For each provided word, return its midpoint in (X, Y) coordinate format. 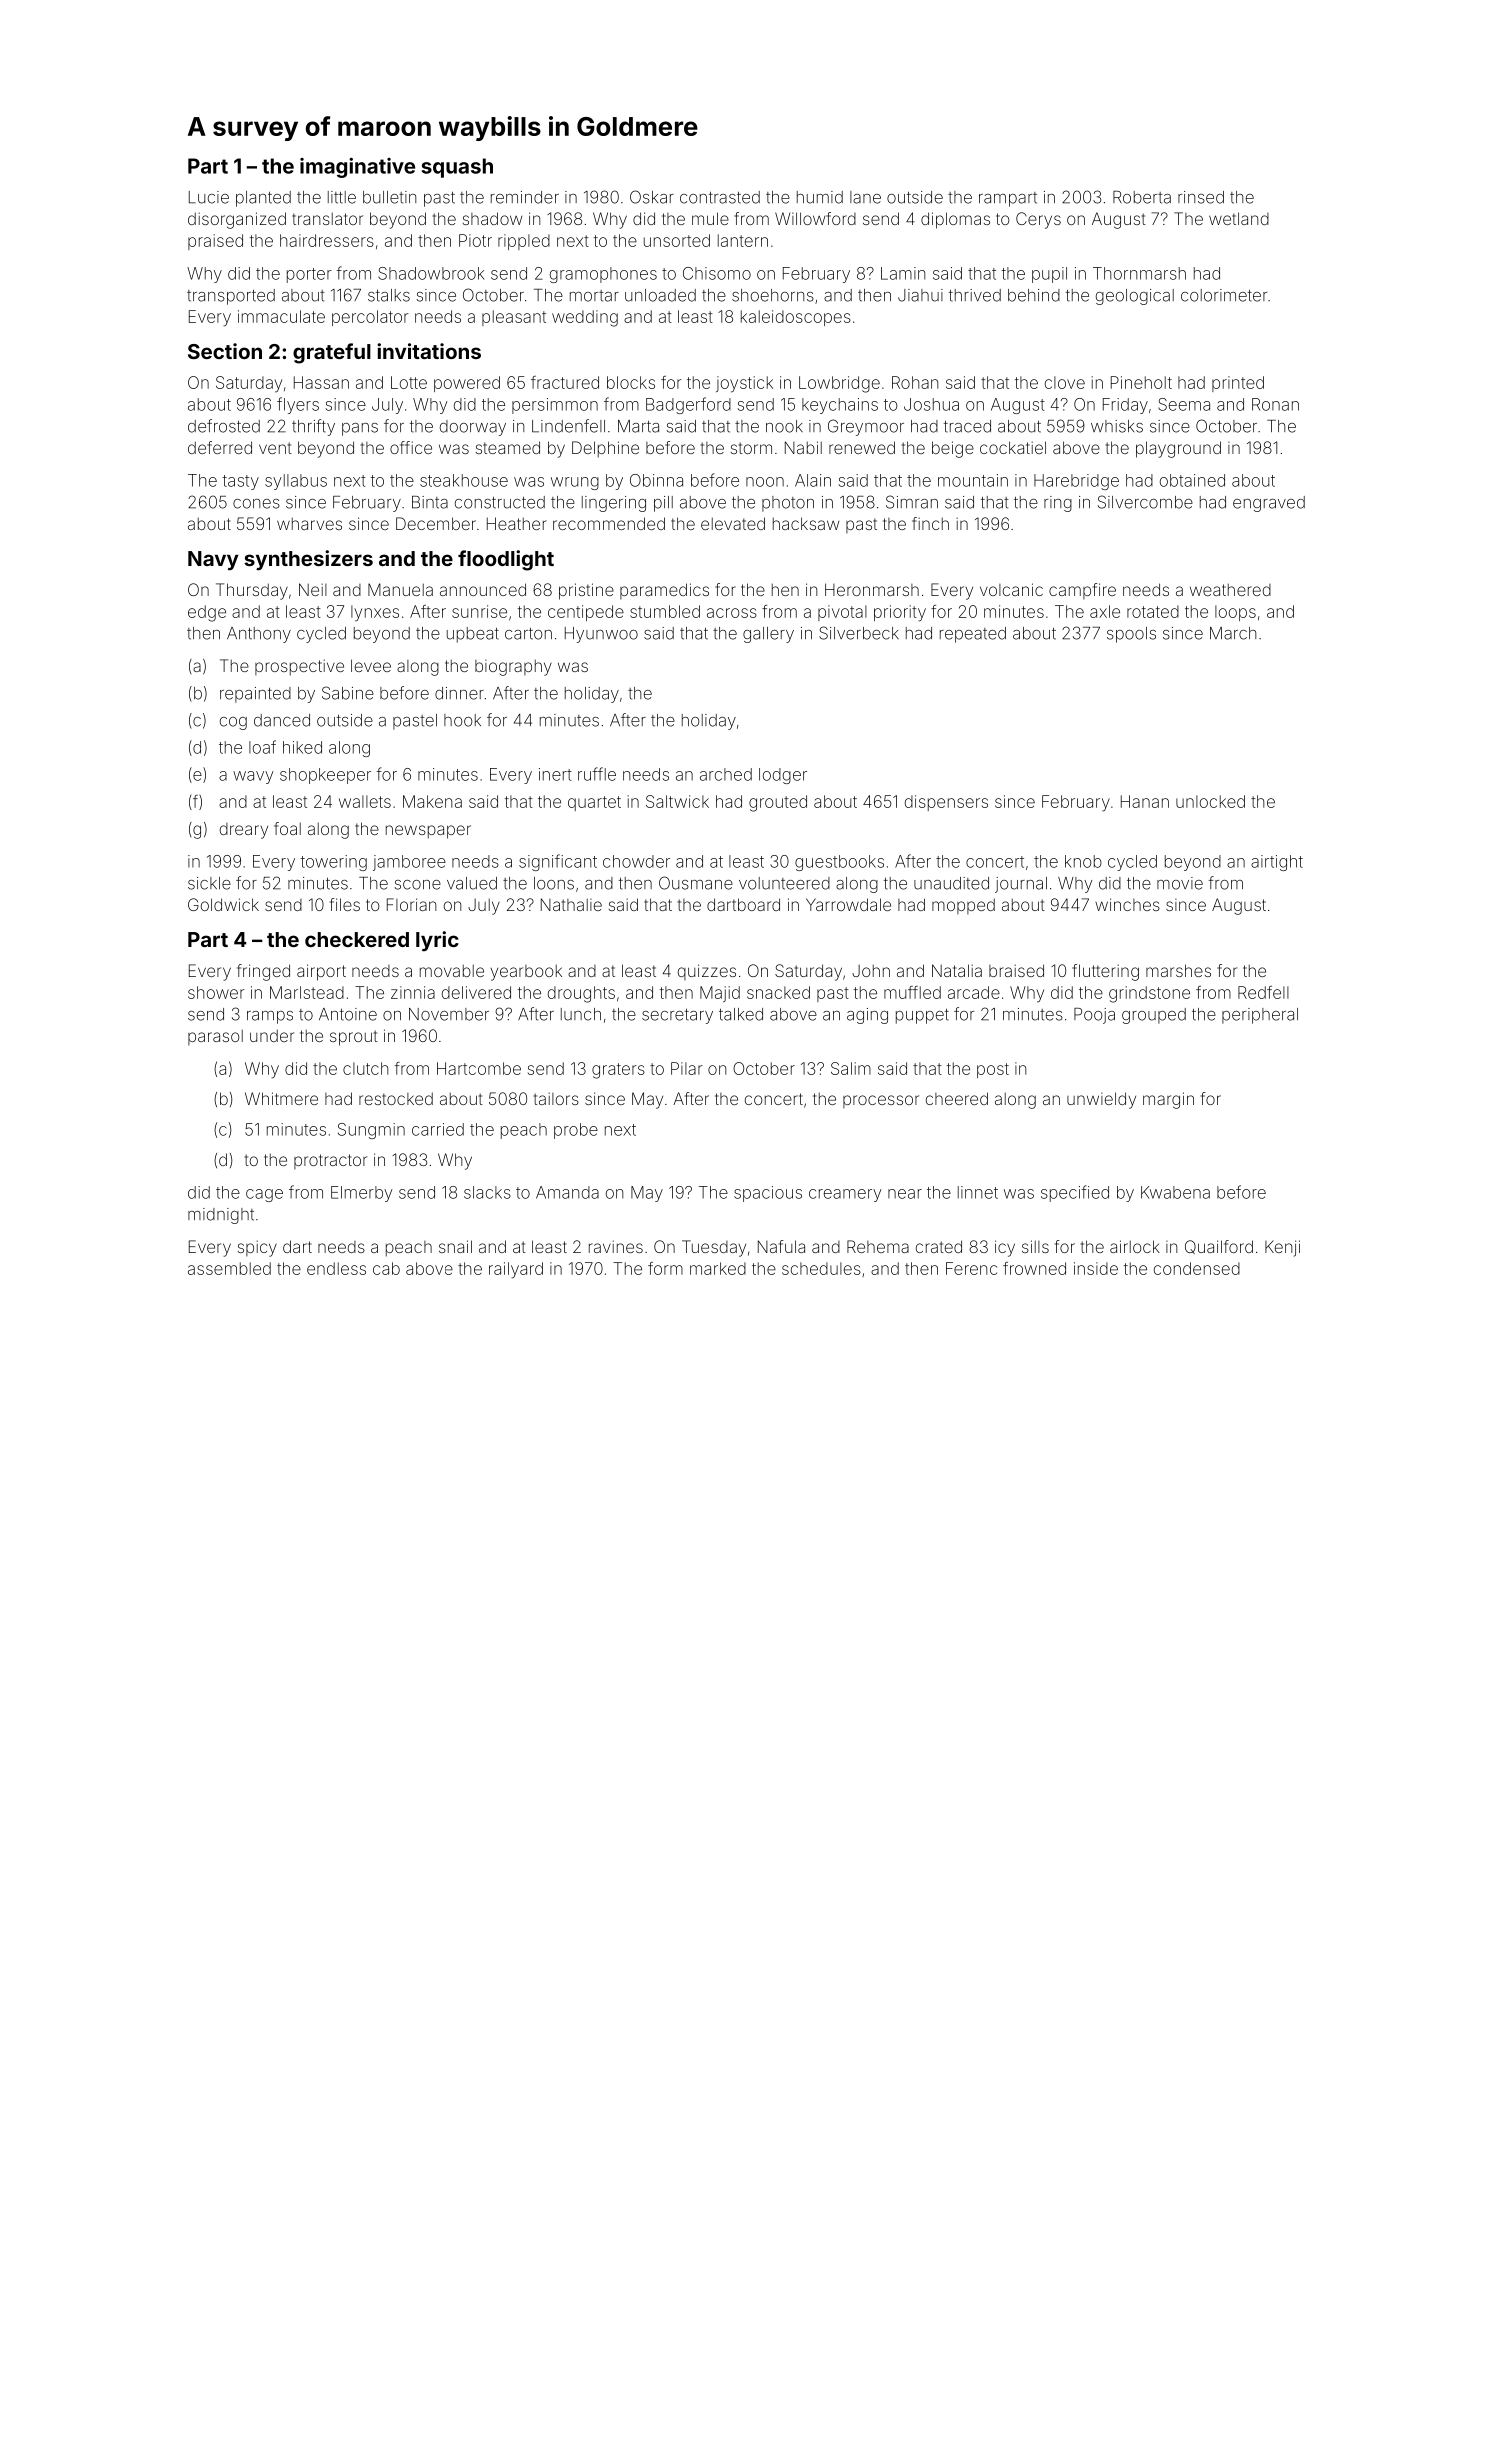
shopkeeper (325, 776)
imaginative (357, 168)
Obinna (656, 480)
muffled (912, 992)
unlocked (1210, 801)
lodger (783, 776)
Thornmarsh (1139, 273)
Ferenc (971, 1268)
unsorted (677, 240)
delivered (476, 992)
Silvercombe (1145, 502)
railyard (516, 1270)
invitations (429, 351)
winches (1127, 904)
